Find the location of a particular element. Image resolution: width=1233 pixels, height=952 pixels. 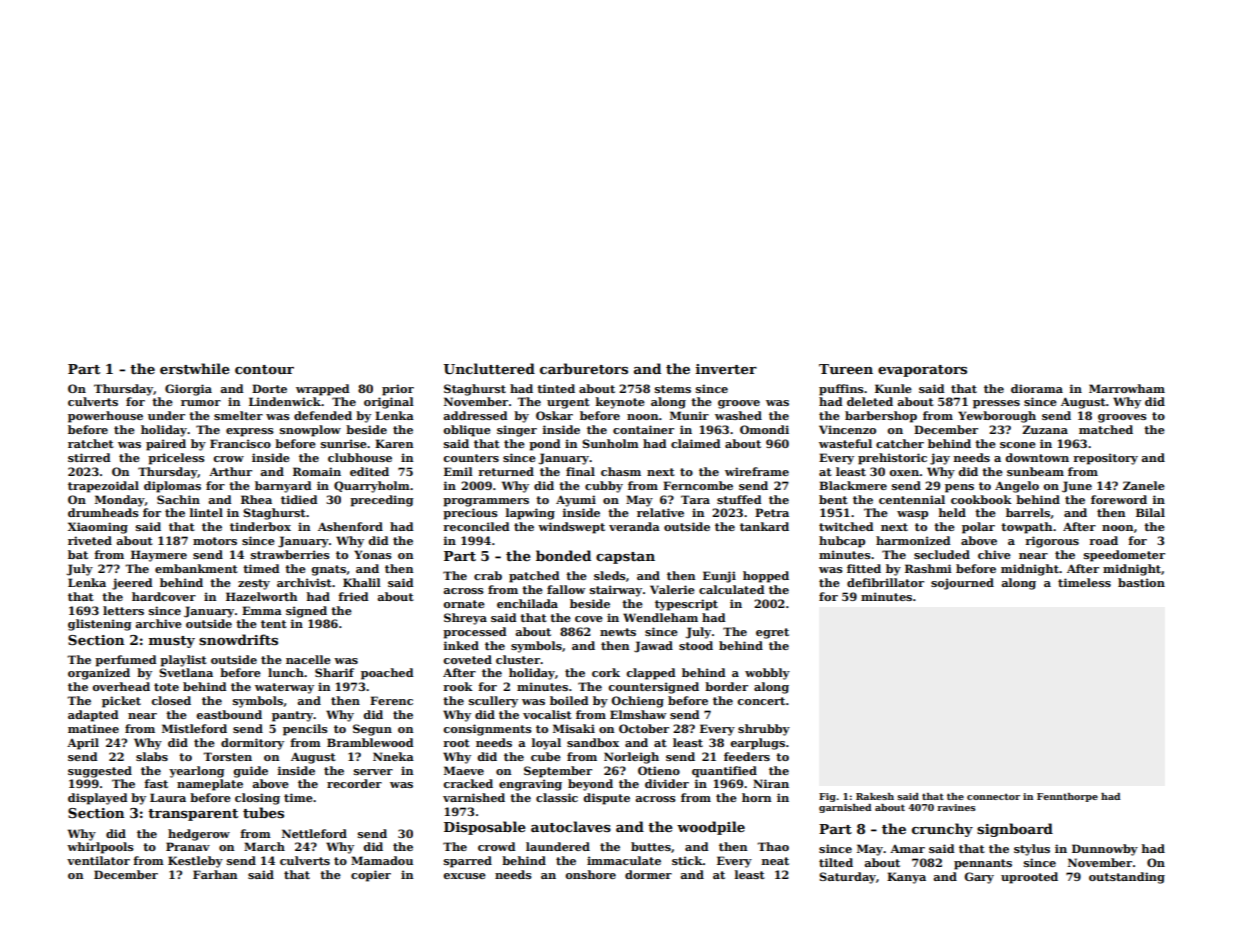

powerhouse is located at coordinates (105, 417).
